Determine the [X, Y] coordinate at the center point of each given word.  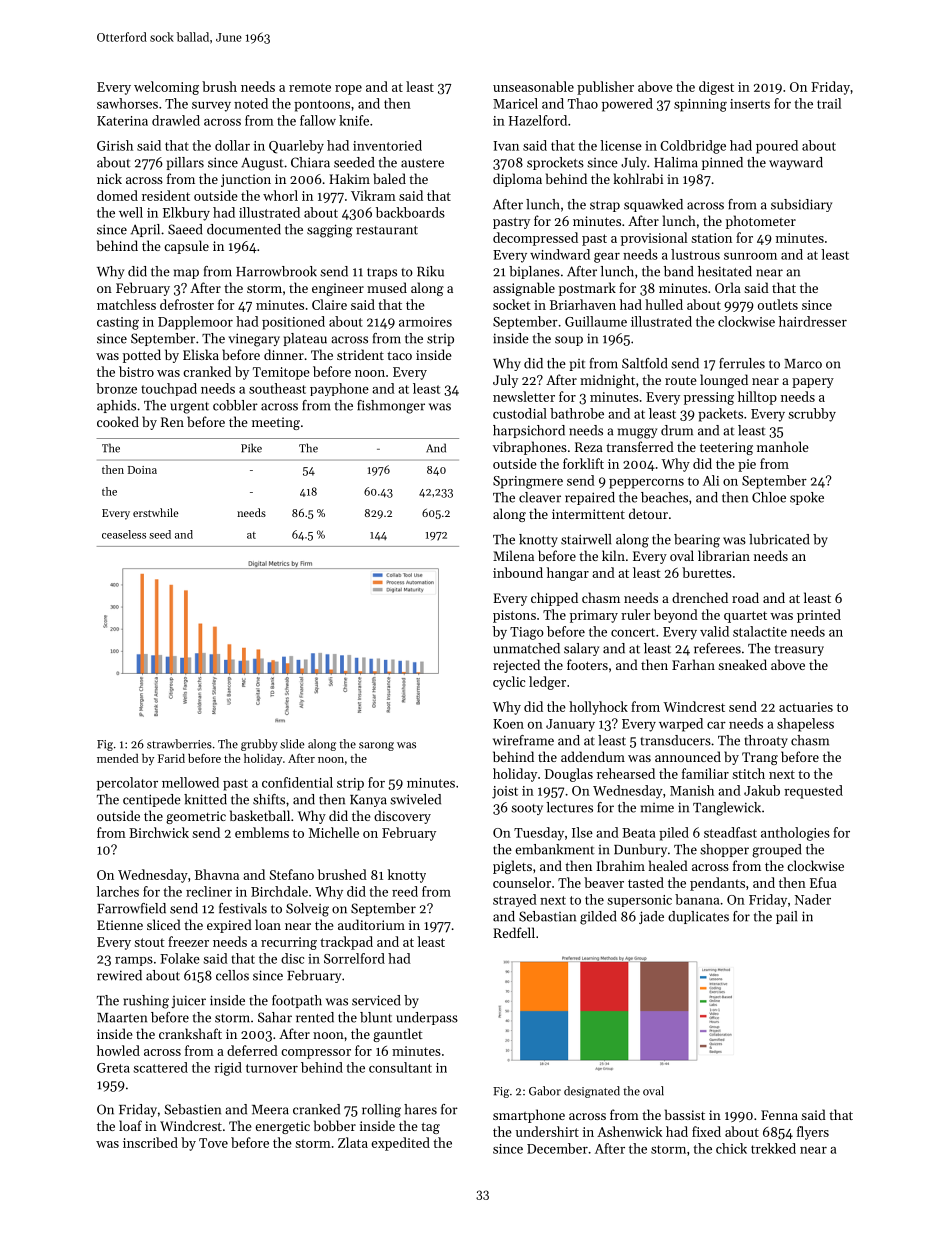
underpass [427, 1018]
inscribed [150, 1142]
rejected [516, 666]
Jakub [762, 790]
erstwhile [156, 512]
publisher [605, 88]
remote [310, 87]
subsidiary [801, 205]
